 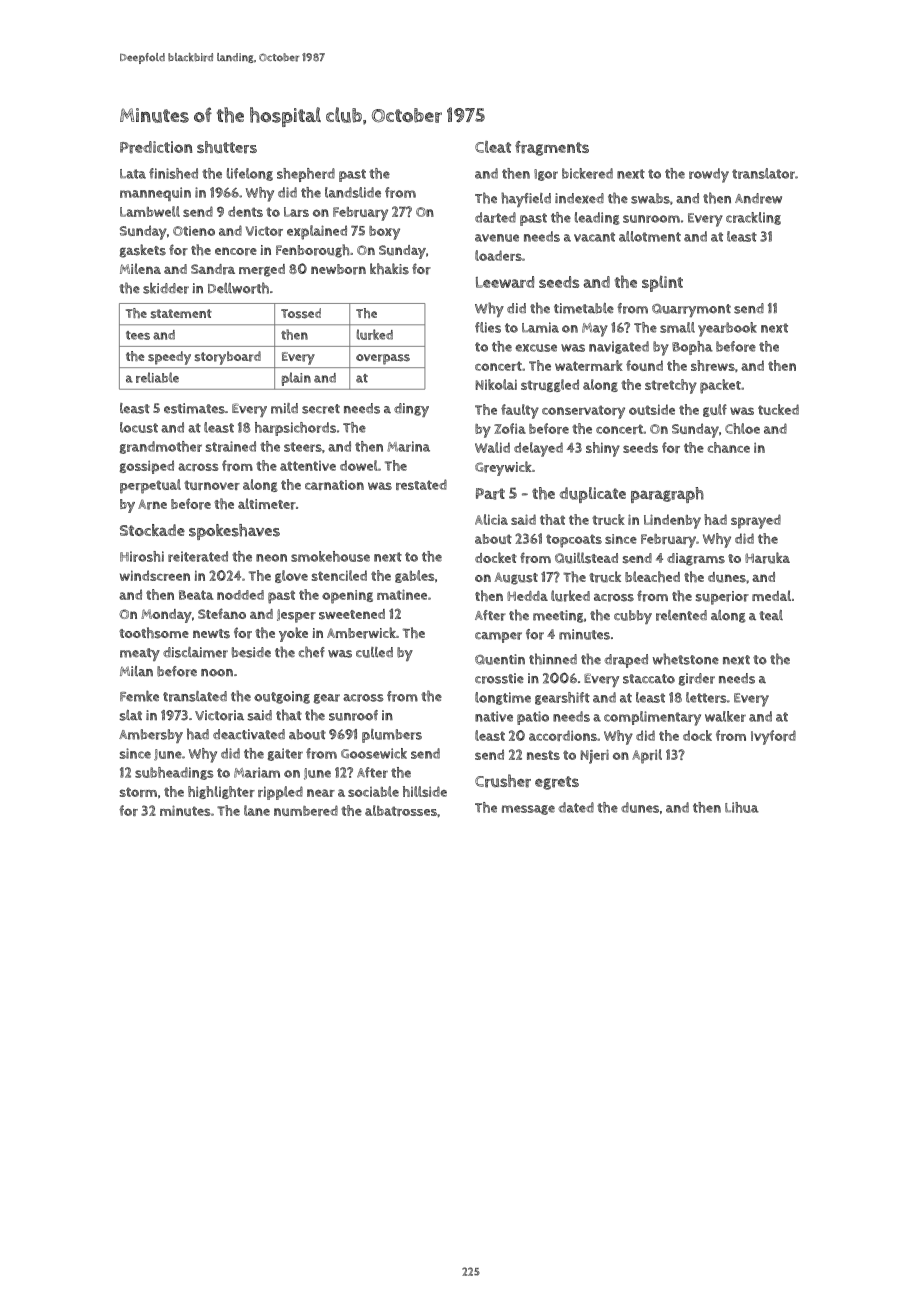 What do you see at coordinates (284, 408) in the image?
I see `mild` at bounding box center [284, 408].
